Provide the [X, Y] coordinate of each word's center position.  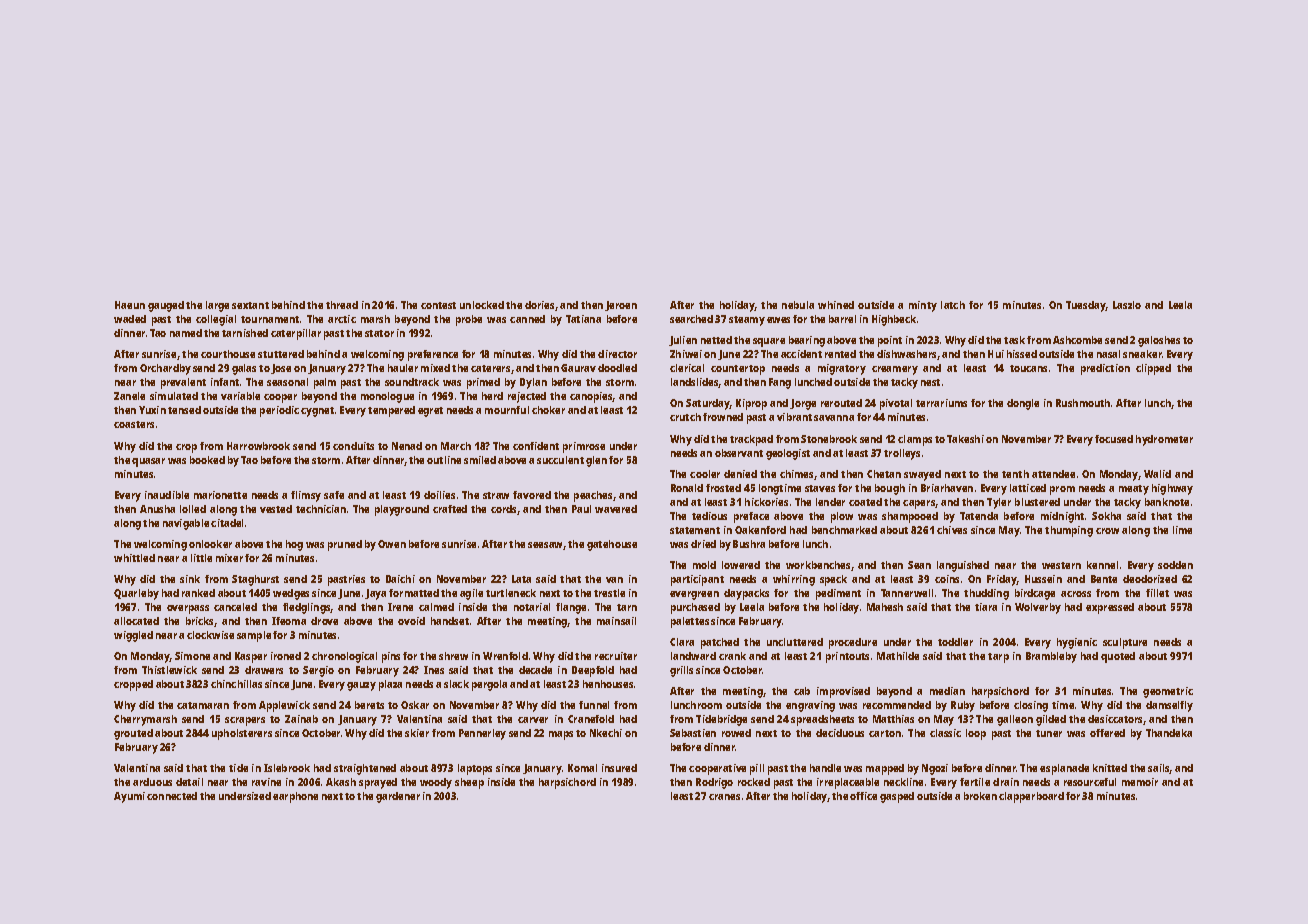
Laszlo [1127, 305]
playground [402, 510]
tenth [1015, 474]
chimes [796, 474]
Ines [434, 670]
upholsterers [242, 734]
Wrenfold [505, 656]
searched [691, 319]
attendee [1053, 474]
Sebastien [693, 733]
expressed [1110, 608]
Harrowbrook [258, 446]
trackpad [751, 440]
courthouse [228, 354]
